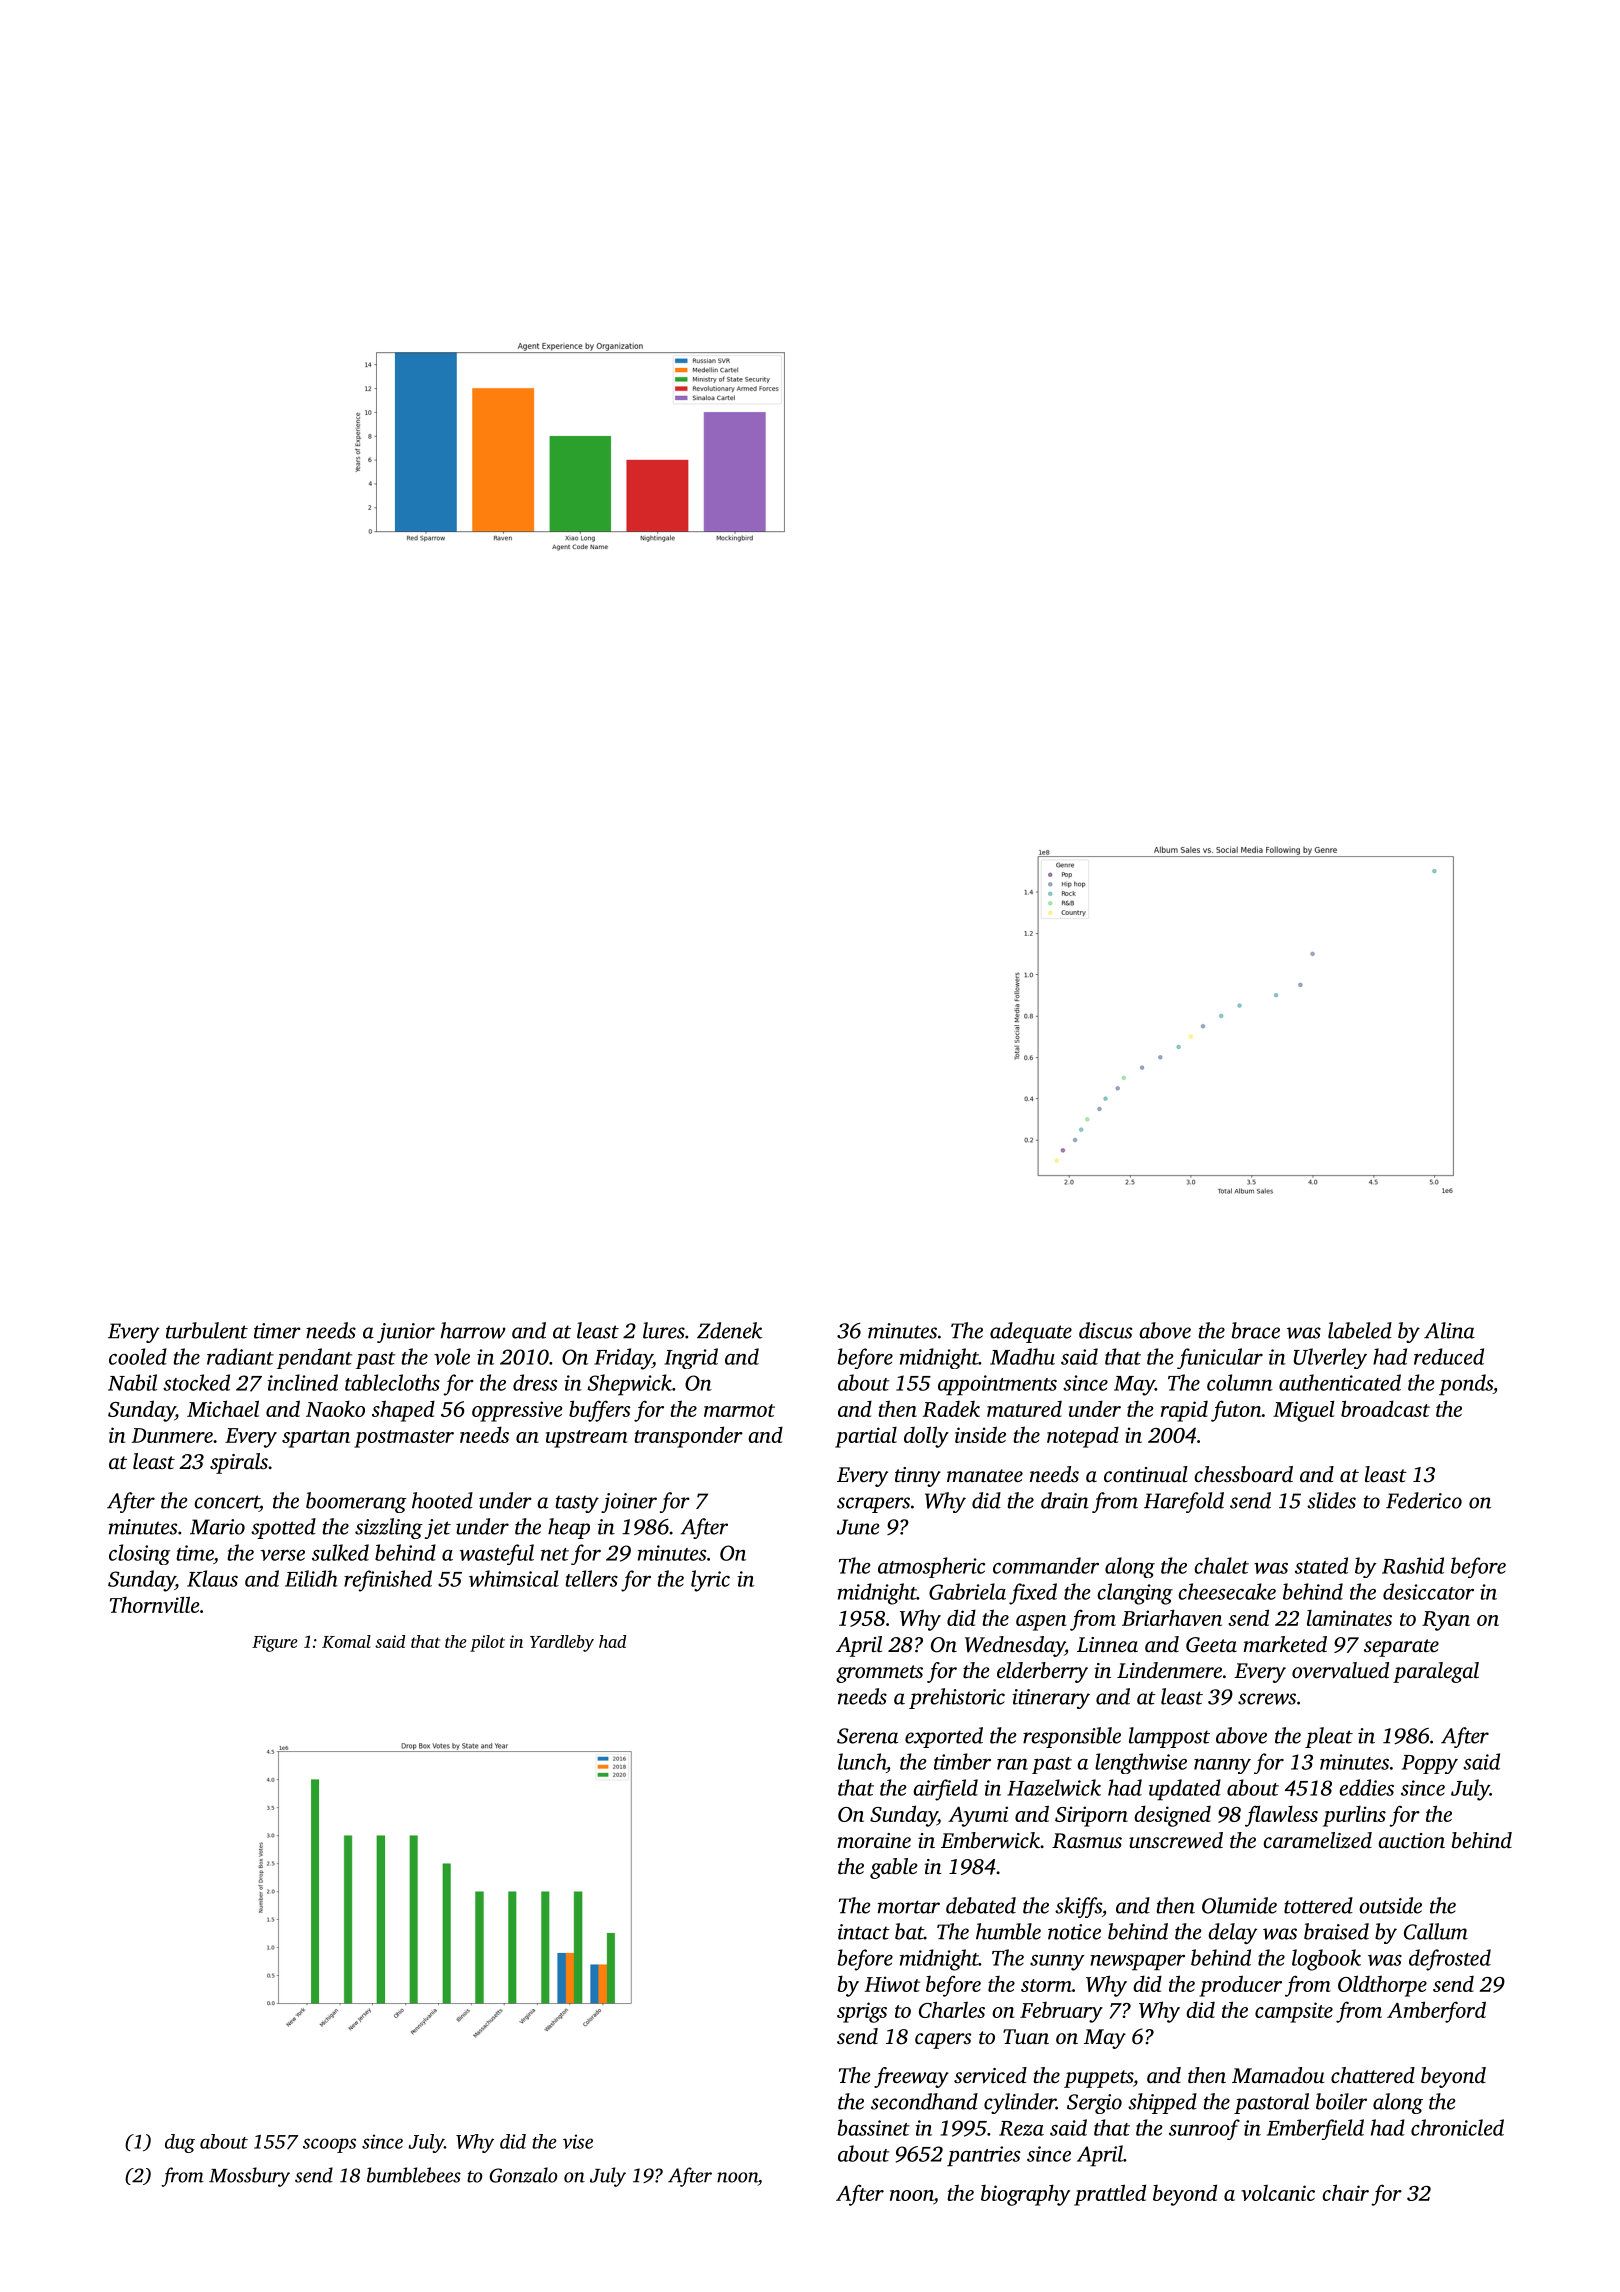 The height and width of the screenshot is (2292, 1620). What do you see at coordinates (207, 1330) in the screenshot?
I see `turbulent` at bounding box center [207, 1330].
